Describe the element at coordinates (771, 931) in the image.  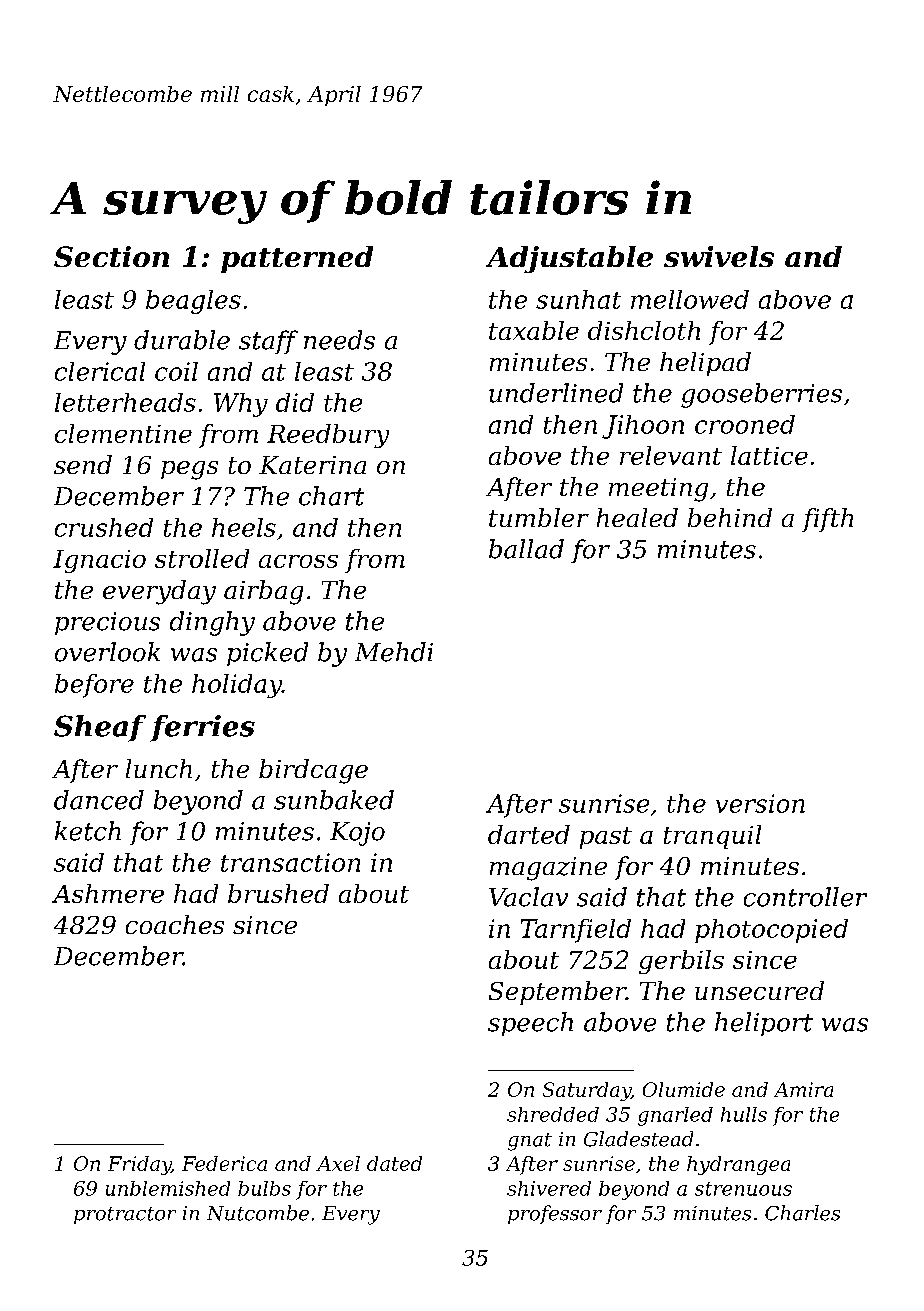
I see `photocopied` at that location.
